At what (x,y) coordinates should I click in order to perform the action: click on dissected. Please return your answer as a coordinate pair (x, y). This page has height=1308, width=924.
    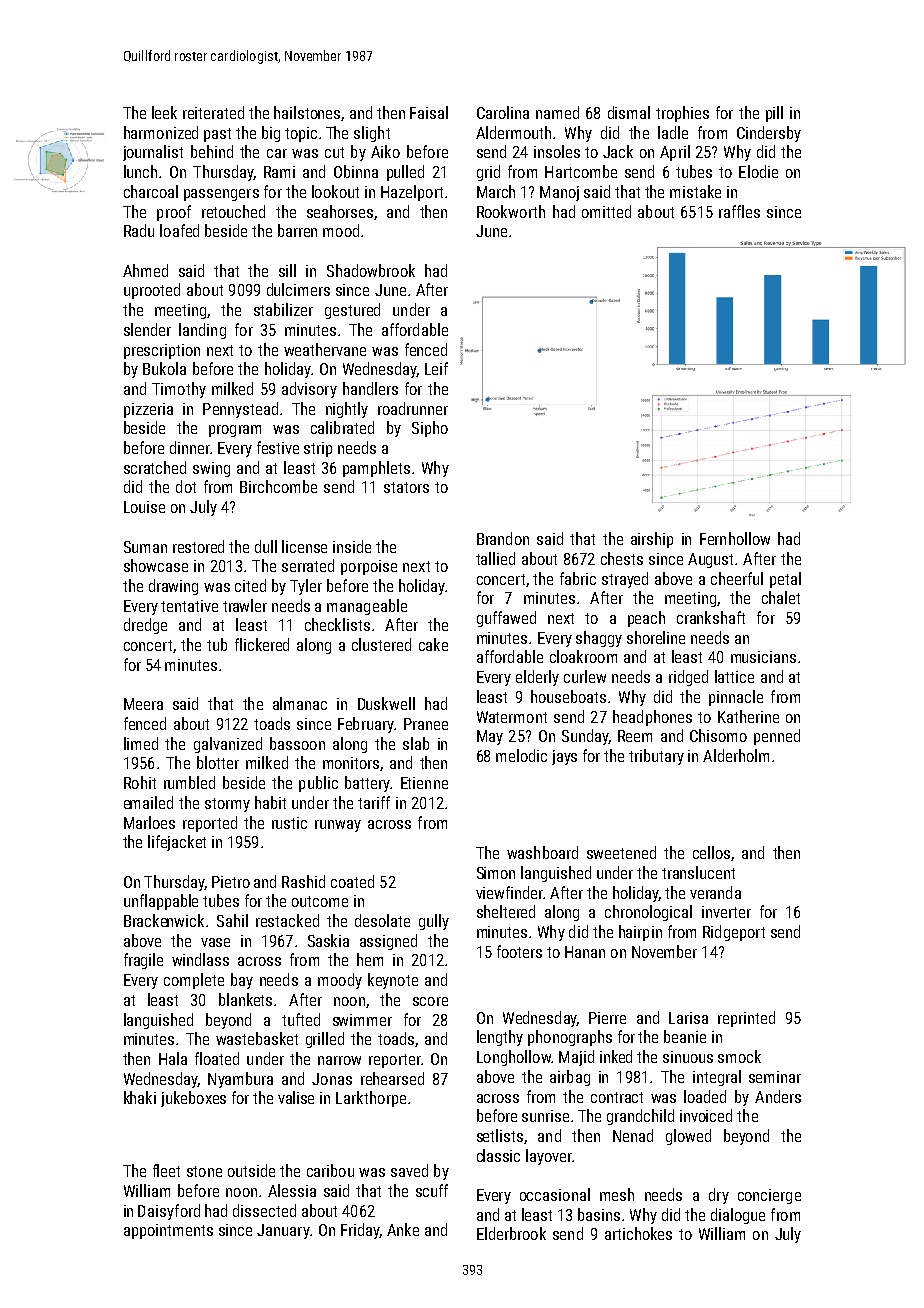
    Looking at the image, I should click on (264, 1210).
